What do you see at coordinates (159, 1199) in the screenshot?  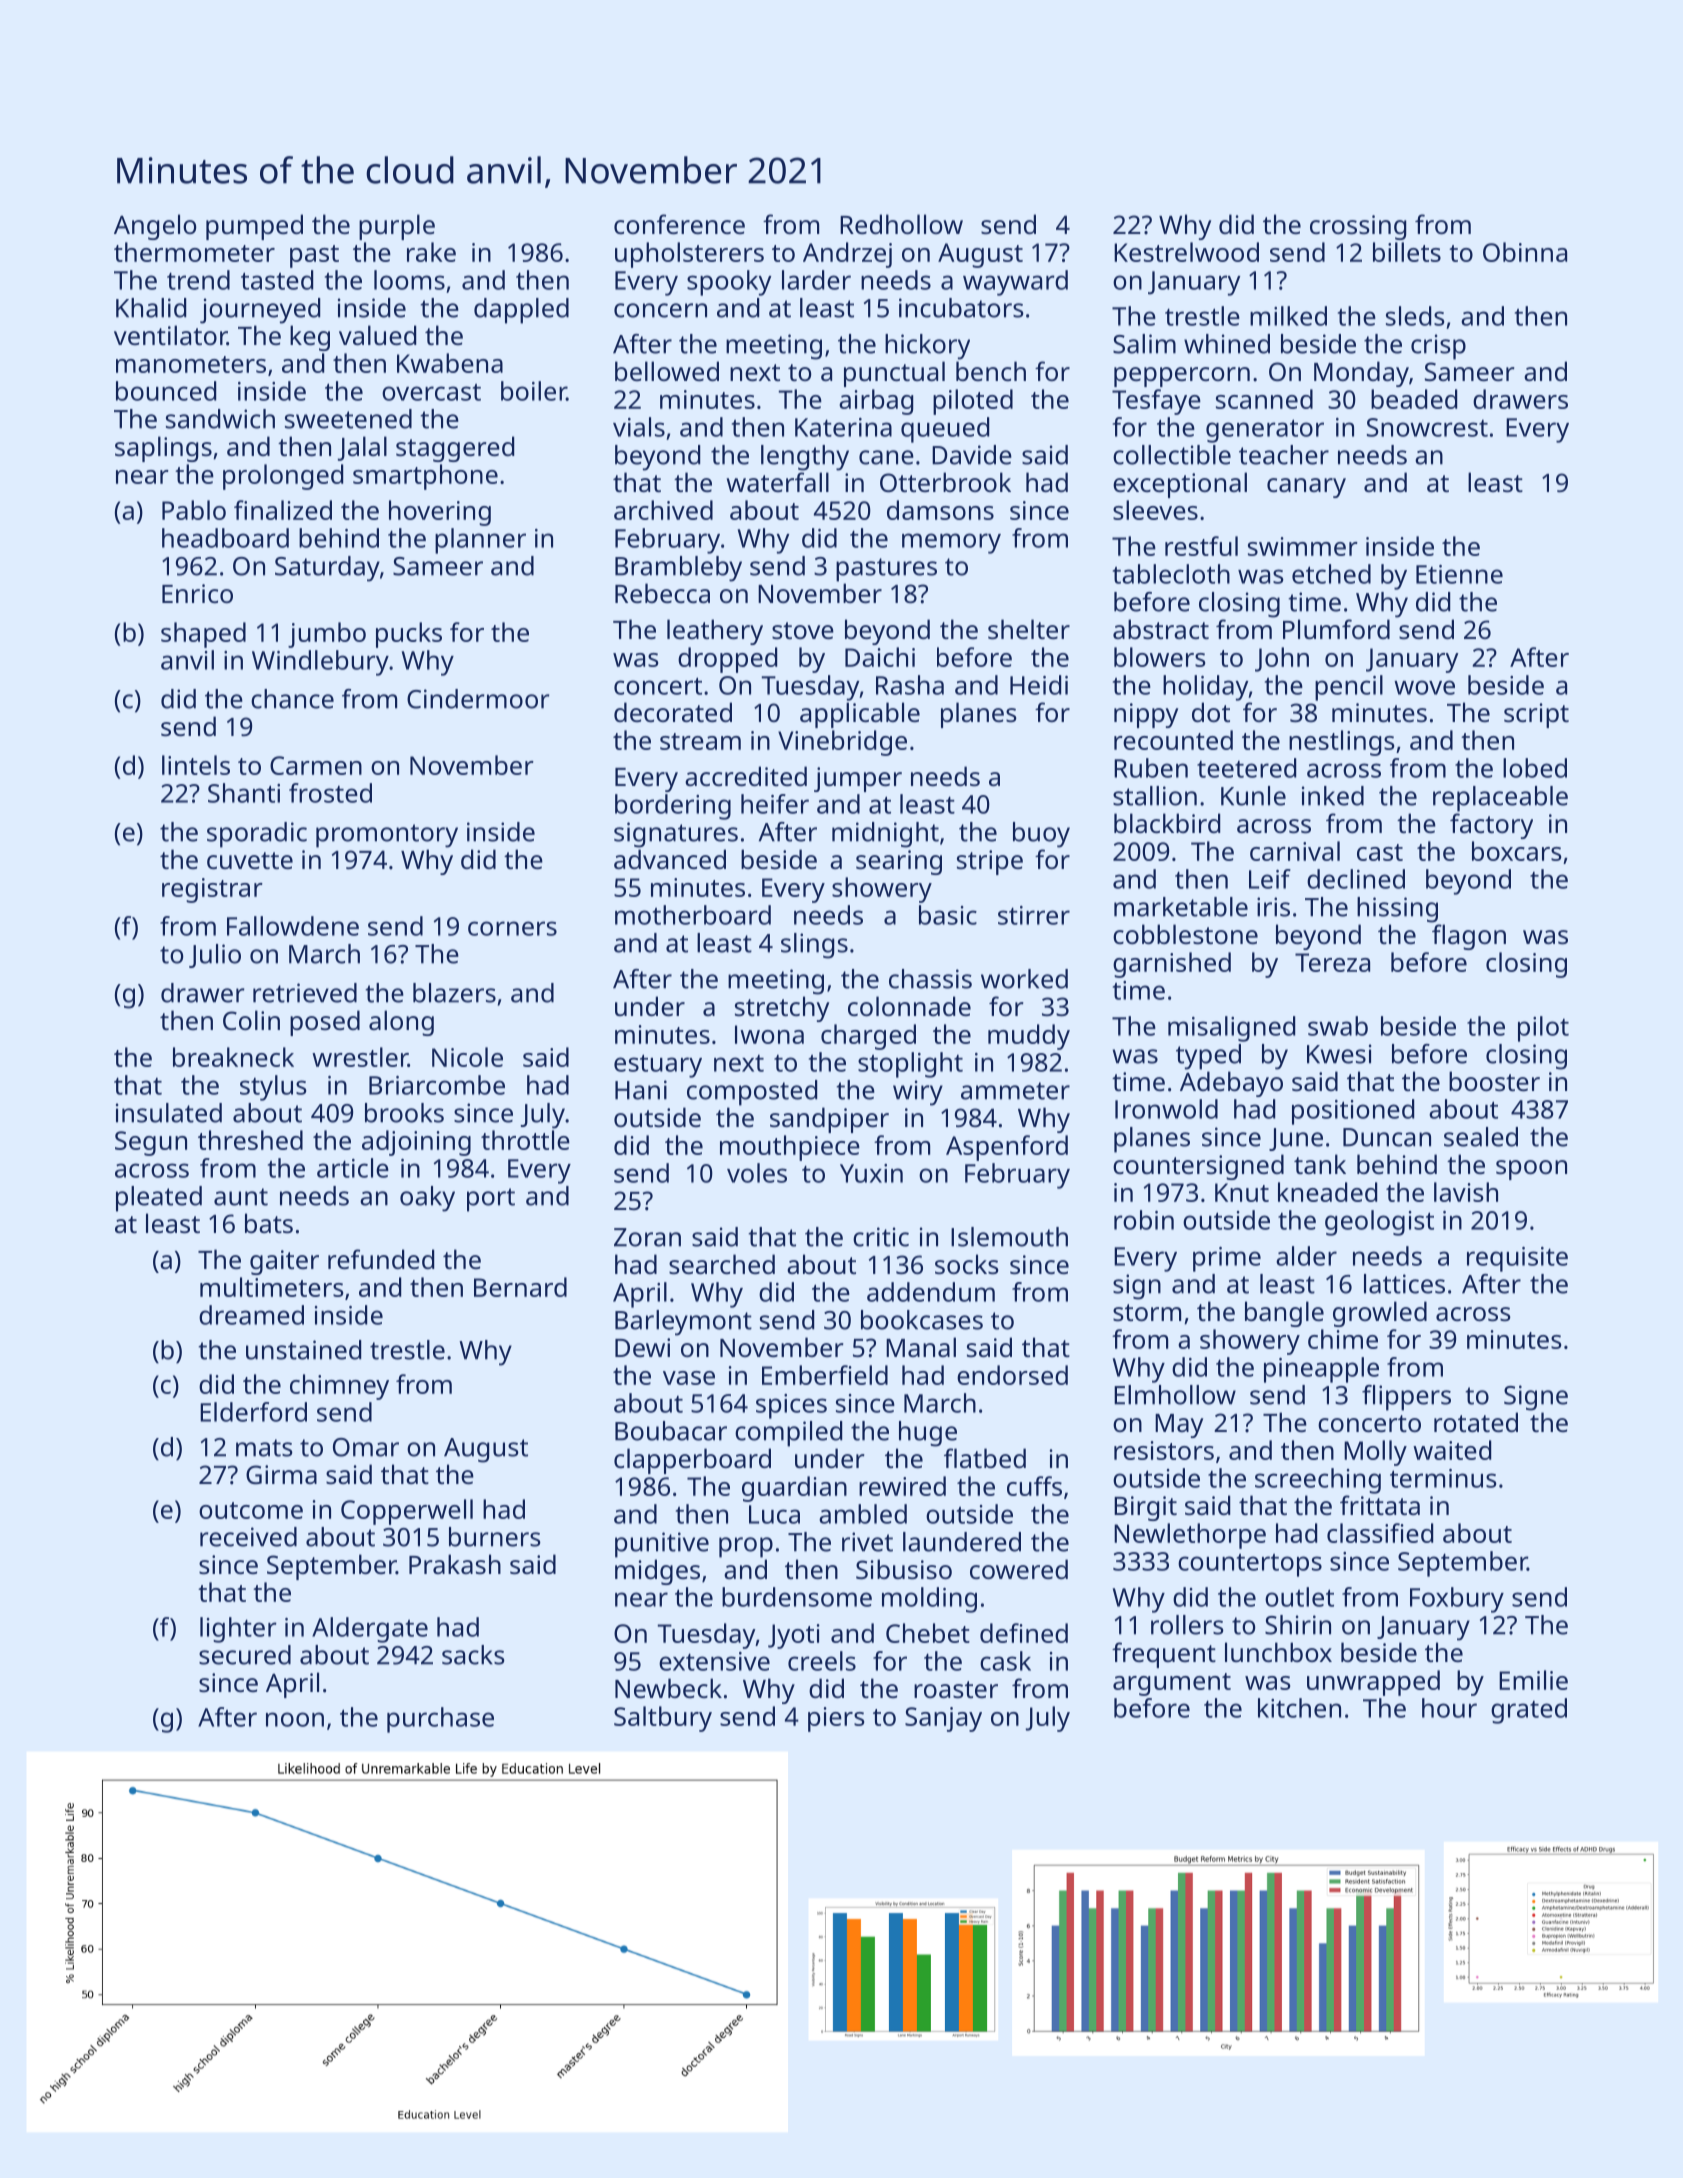 I see `pleated` at bounding box center [159, 1199].
